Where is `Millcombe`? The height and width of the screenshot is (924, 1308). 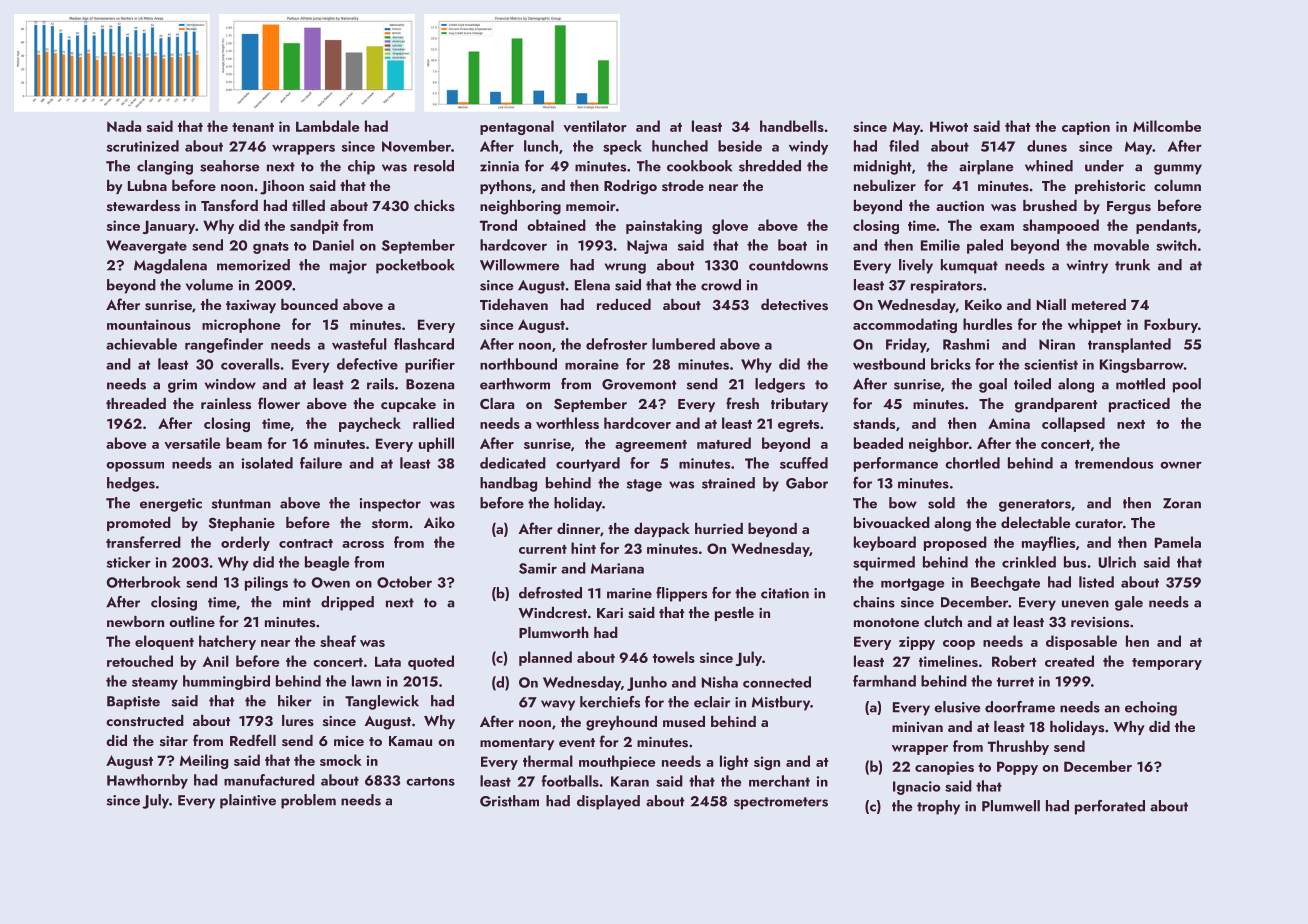
Millcombe is located at coordinates (1167, 126).
